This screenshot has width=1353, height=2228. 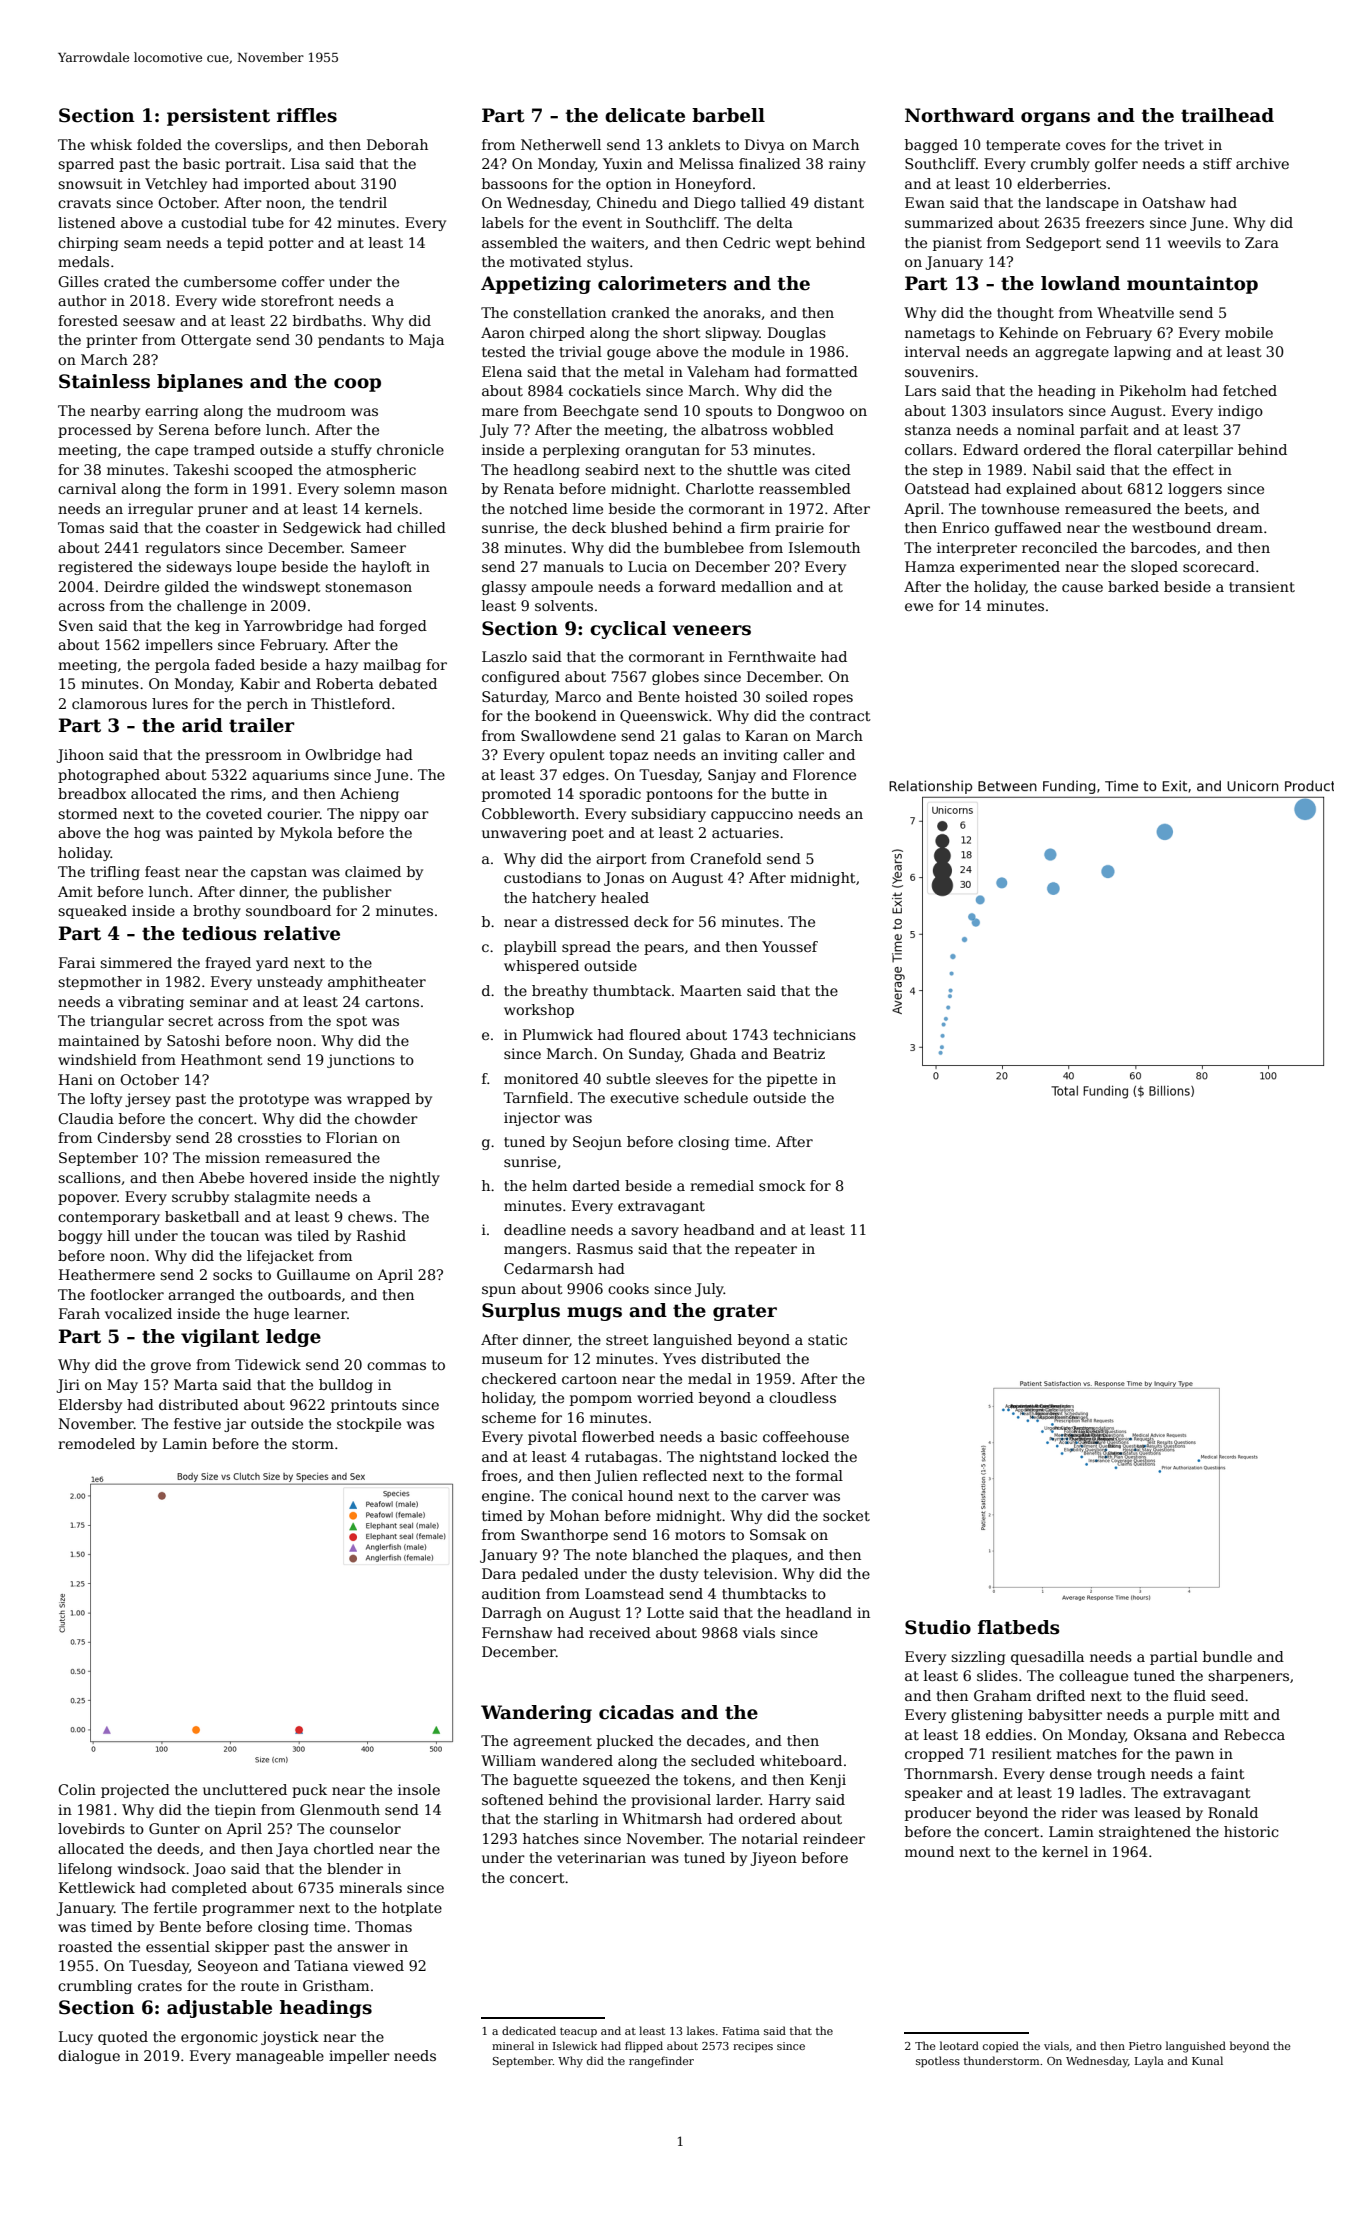 What do you see at coordinates (248, 1910) in the screenshot?
I see `programmer` at bounding box center [248, 1910].
